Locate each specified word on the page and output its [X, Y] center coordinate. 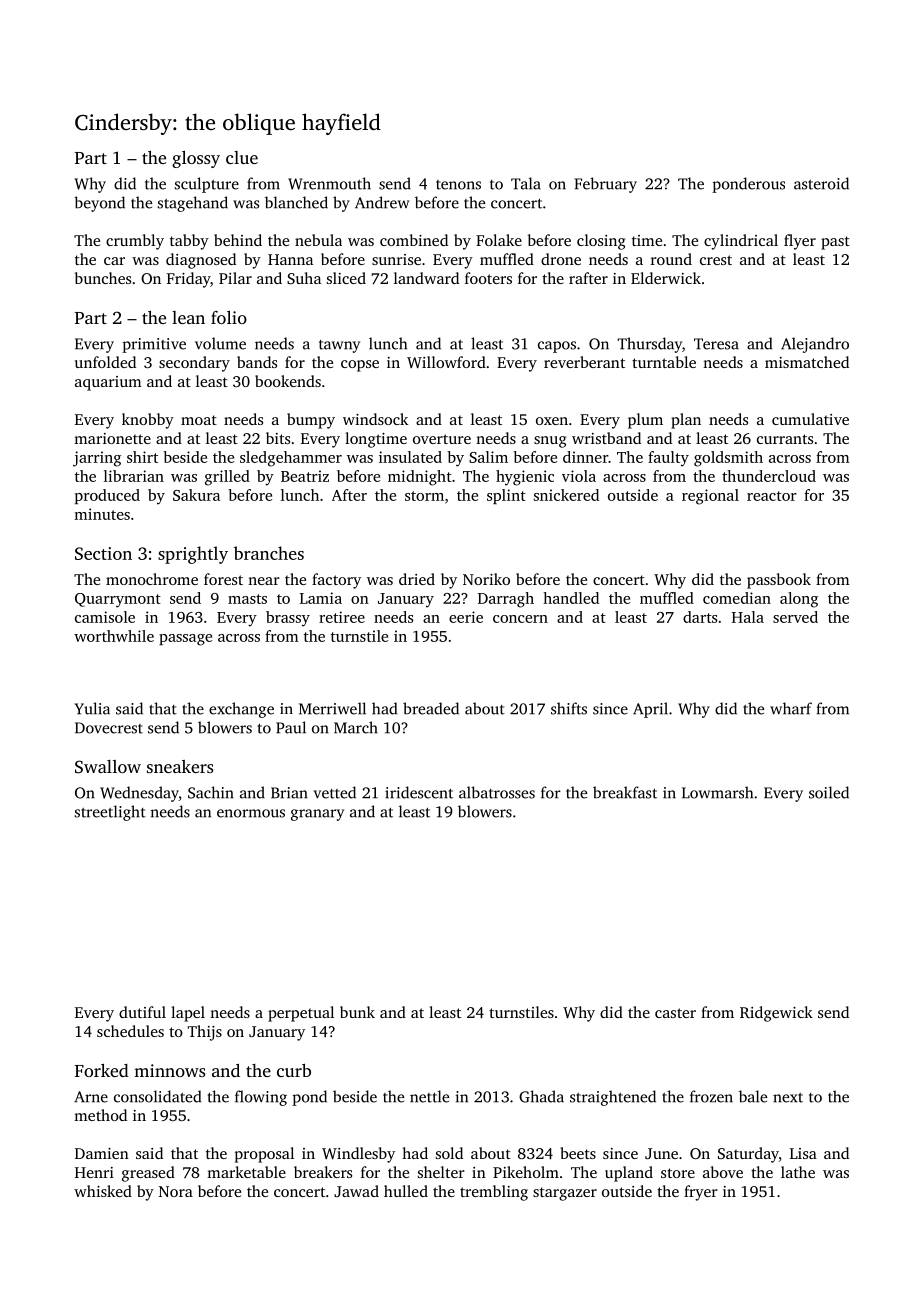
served [795, 617]
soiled [829, 792]
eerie [466, 617]
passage [185, 640]
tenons [458, 185]
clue [242, 157]
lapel [188, 1014]
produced [107, 496]
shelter [441, 1172]
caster [675, 1013]
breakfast [625, 792]
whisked [103, 1191]
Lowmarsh [717, 792]
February [605, 185]
